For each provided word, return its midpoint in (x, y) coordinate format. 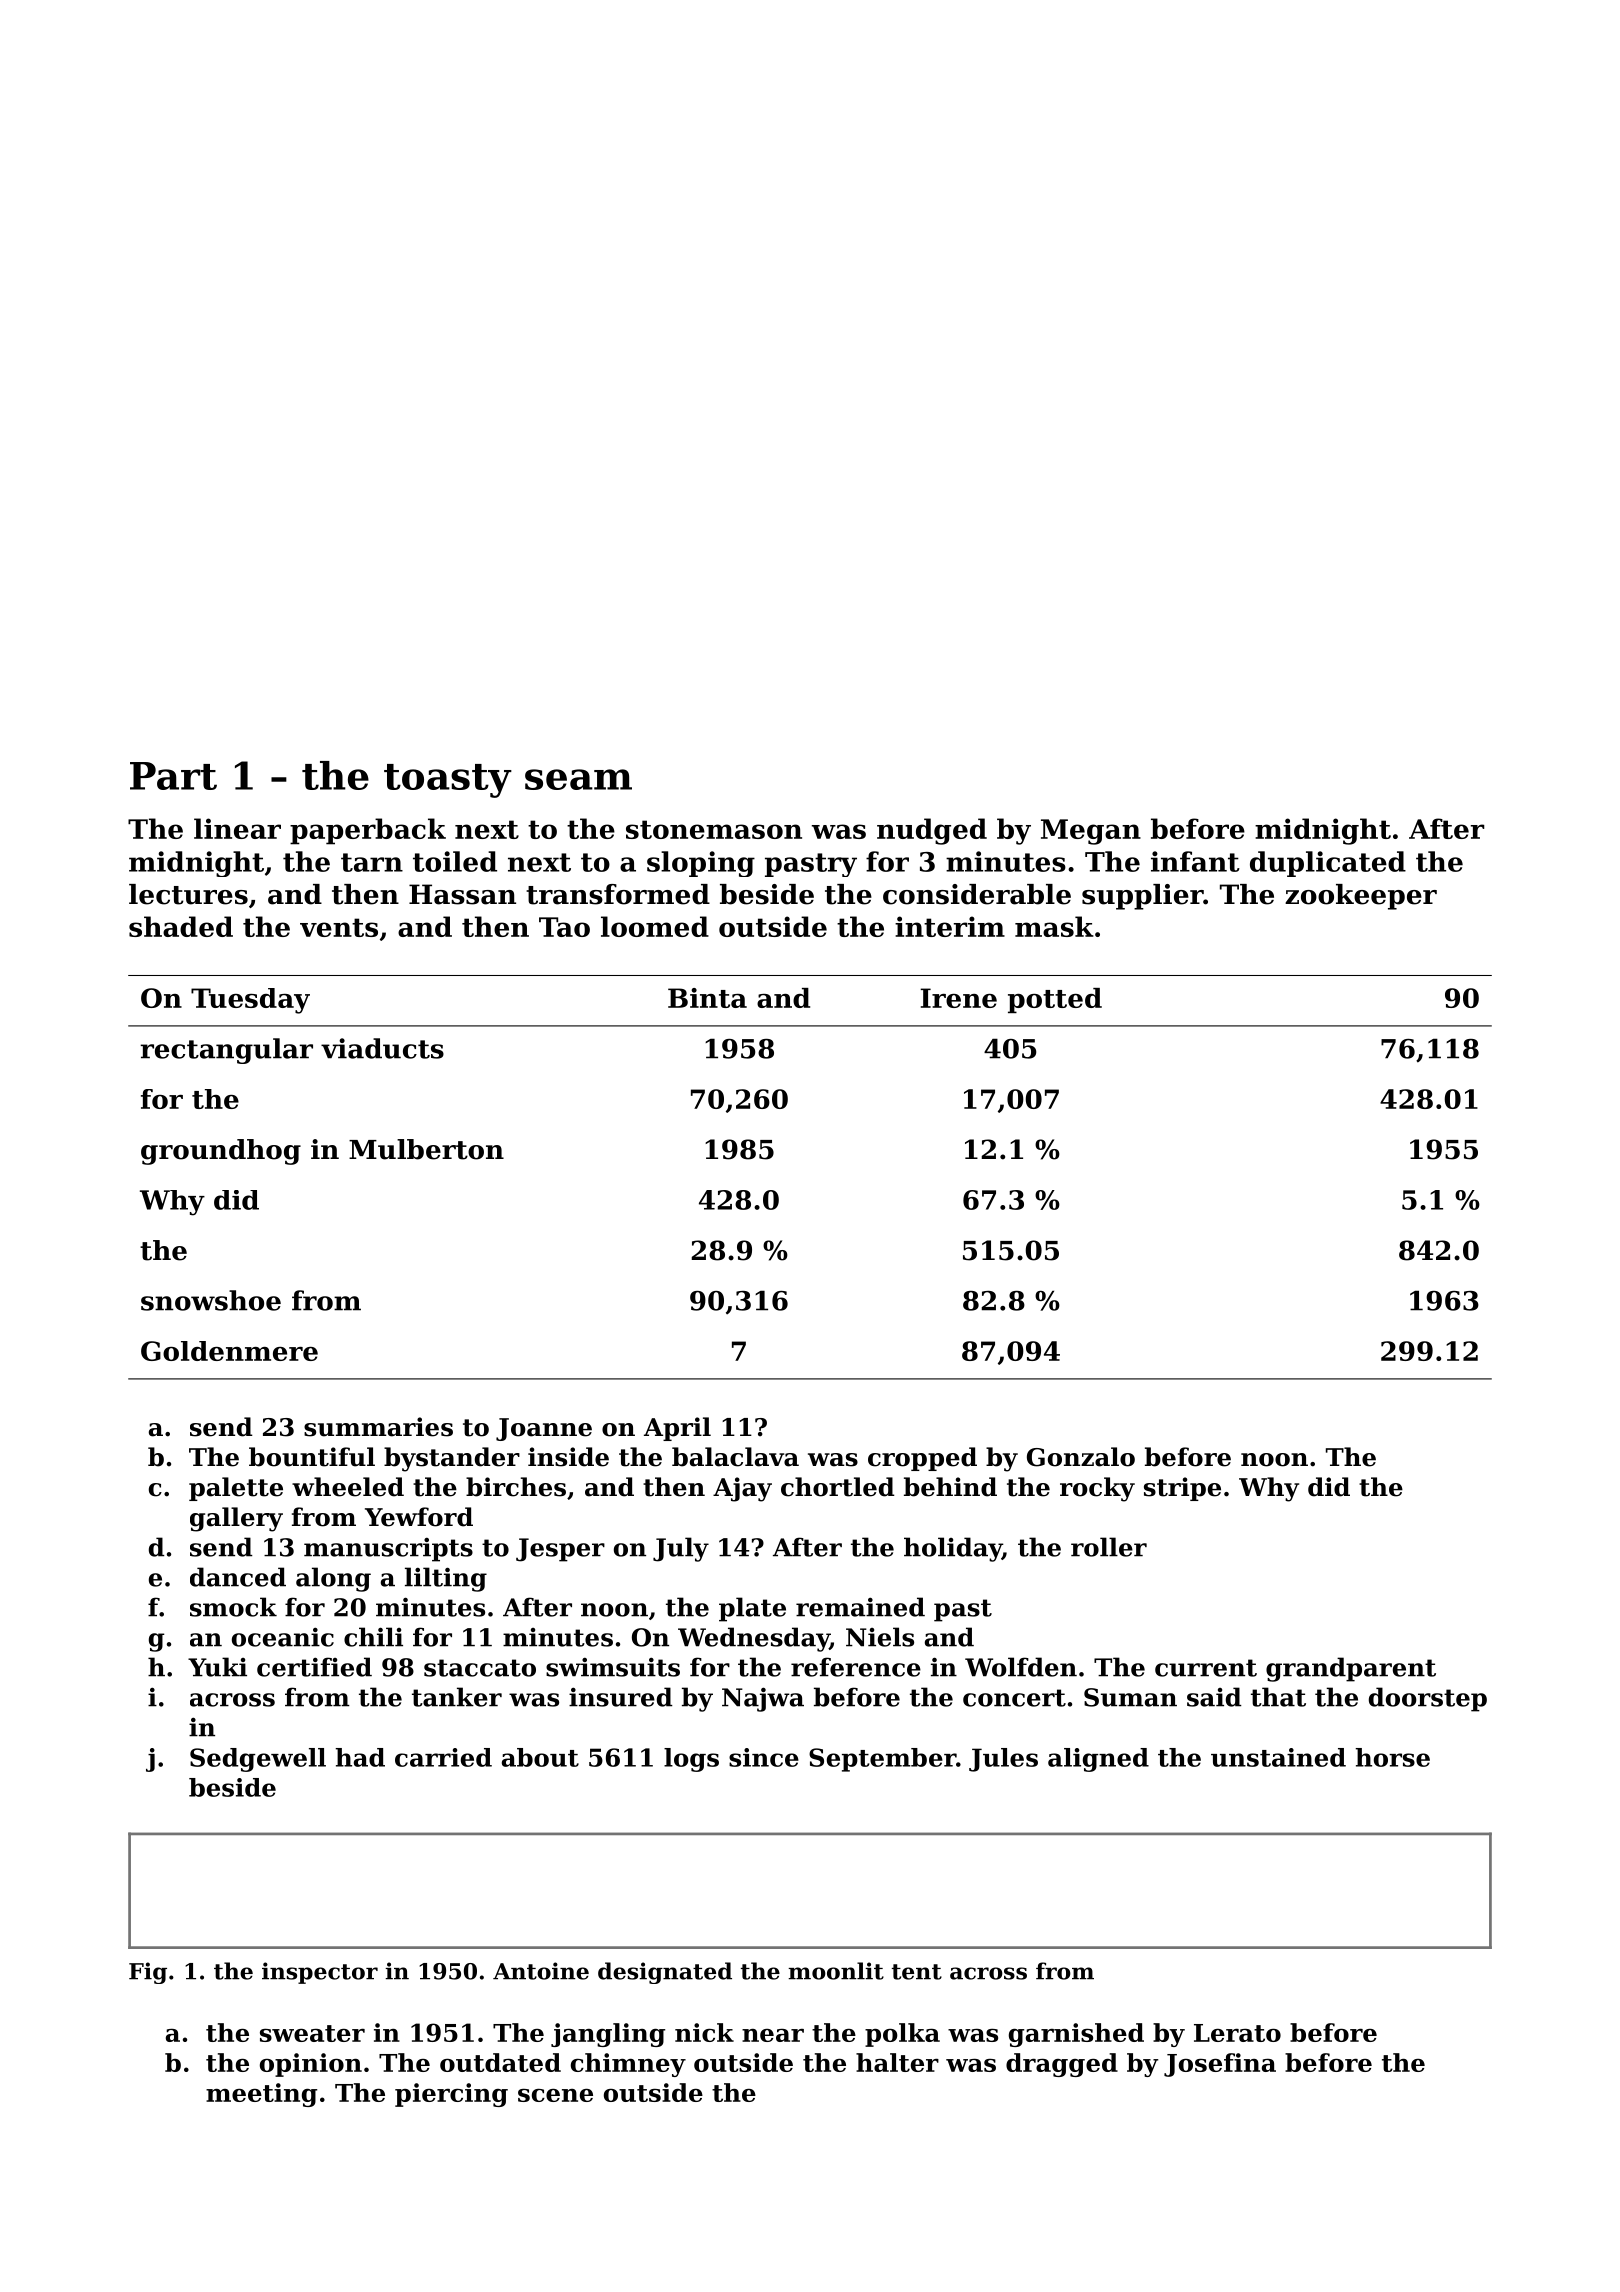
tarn (372, 862)
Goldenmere (229, 1351)
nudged (932, 831)
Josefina (1220, 2065)
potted (1055, 1000)
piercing (451, 2095)
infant (1195, 861)
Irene (958, 998)
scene (555, 2095)
